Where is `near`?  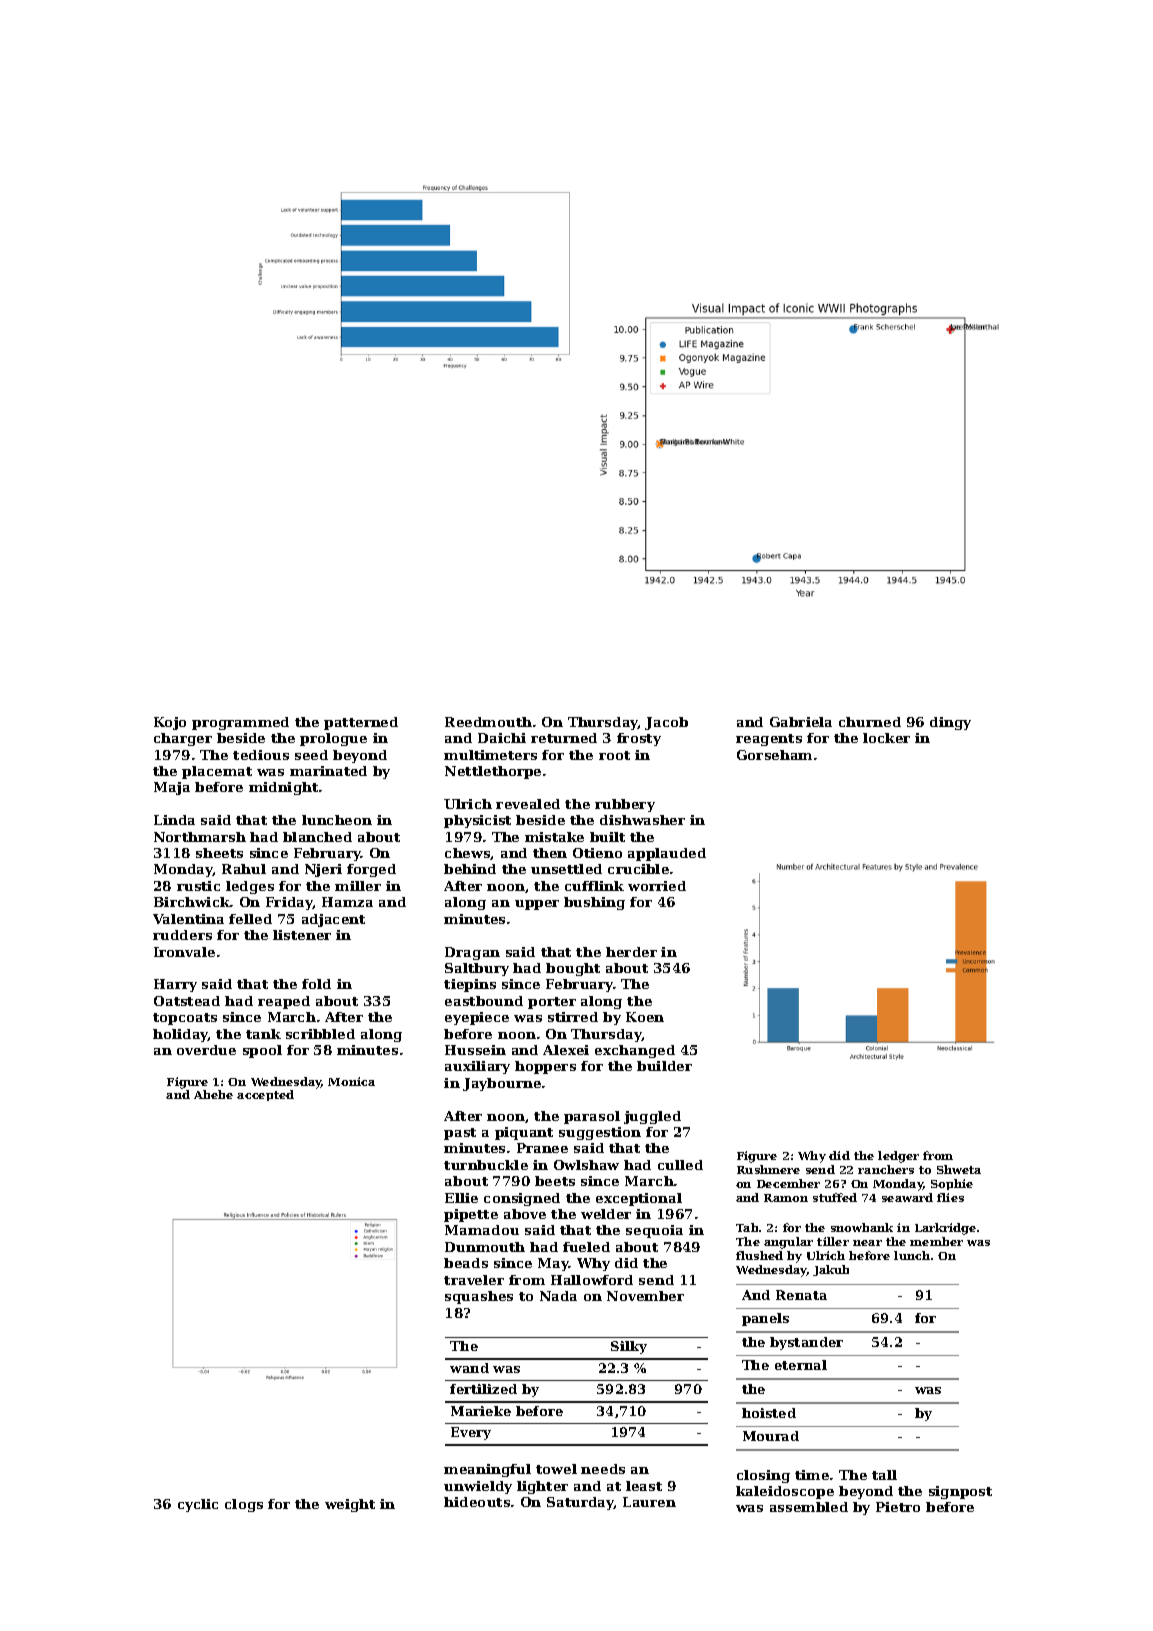 near is located at coordinates (867, 1243).
